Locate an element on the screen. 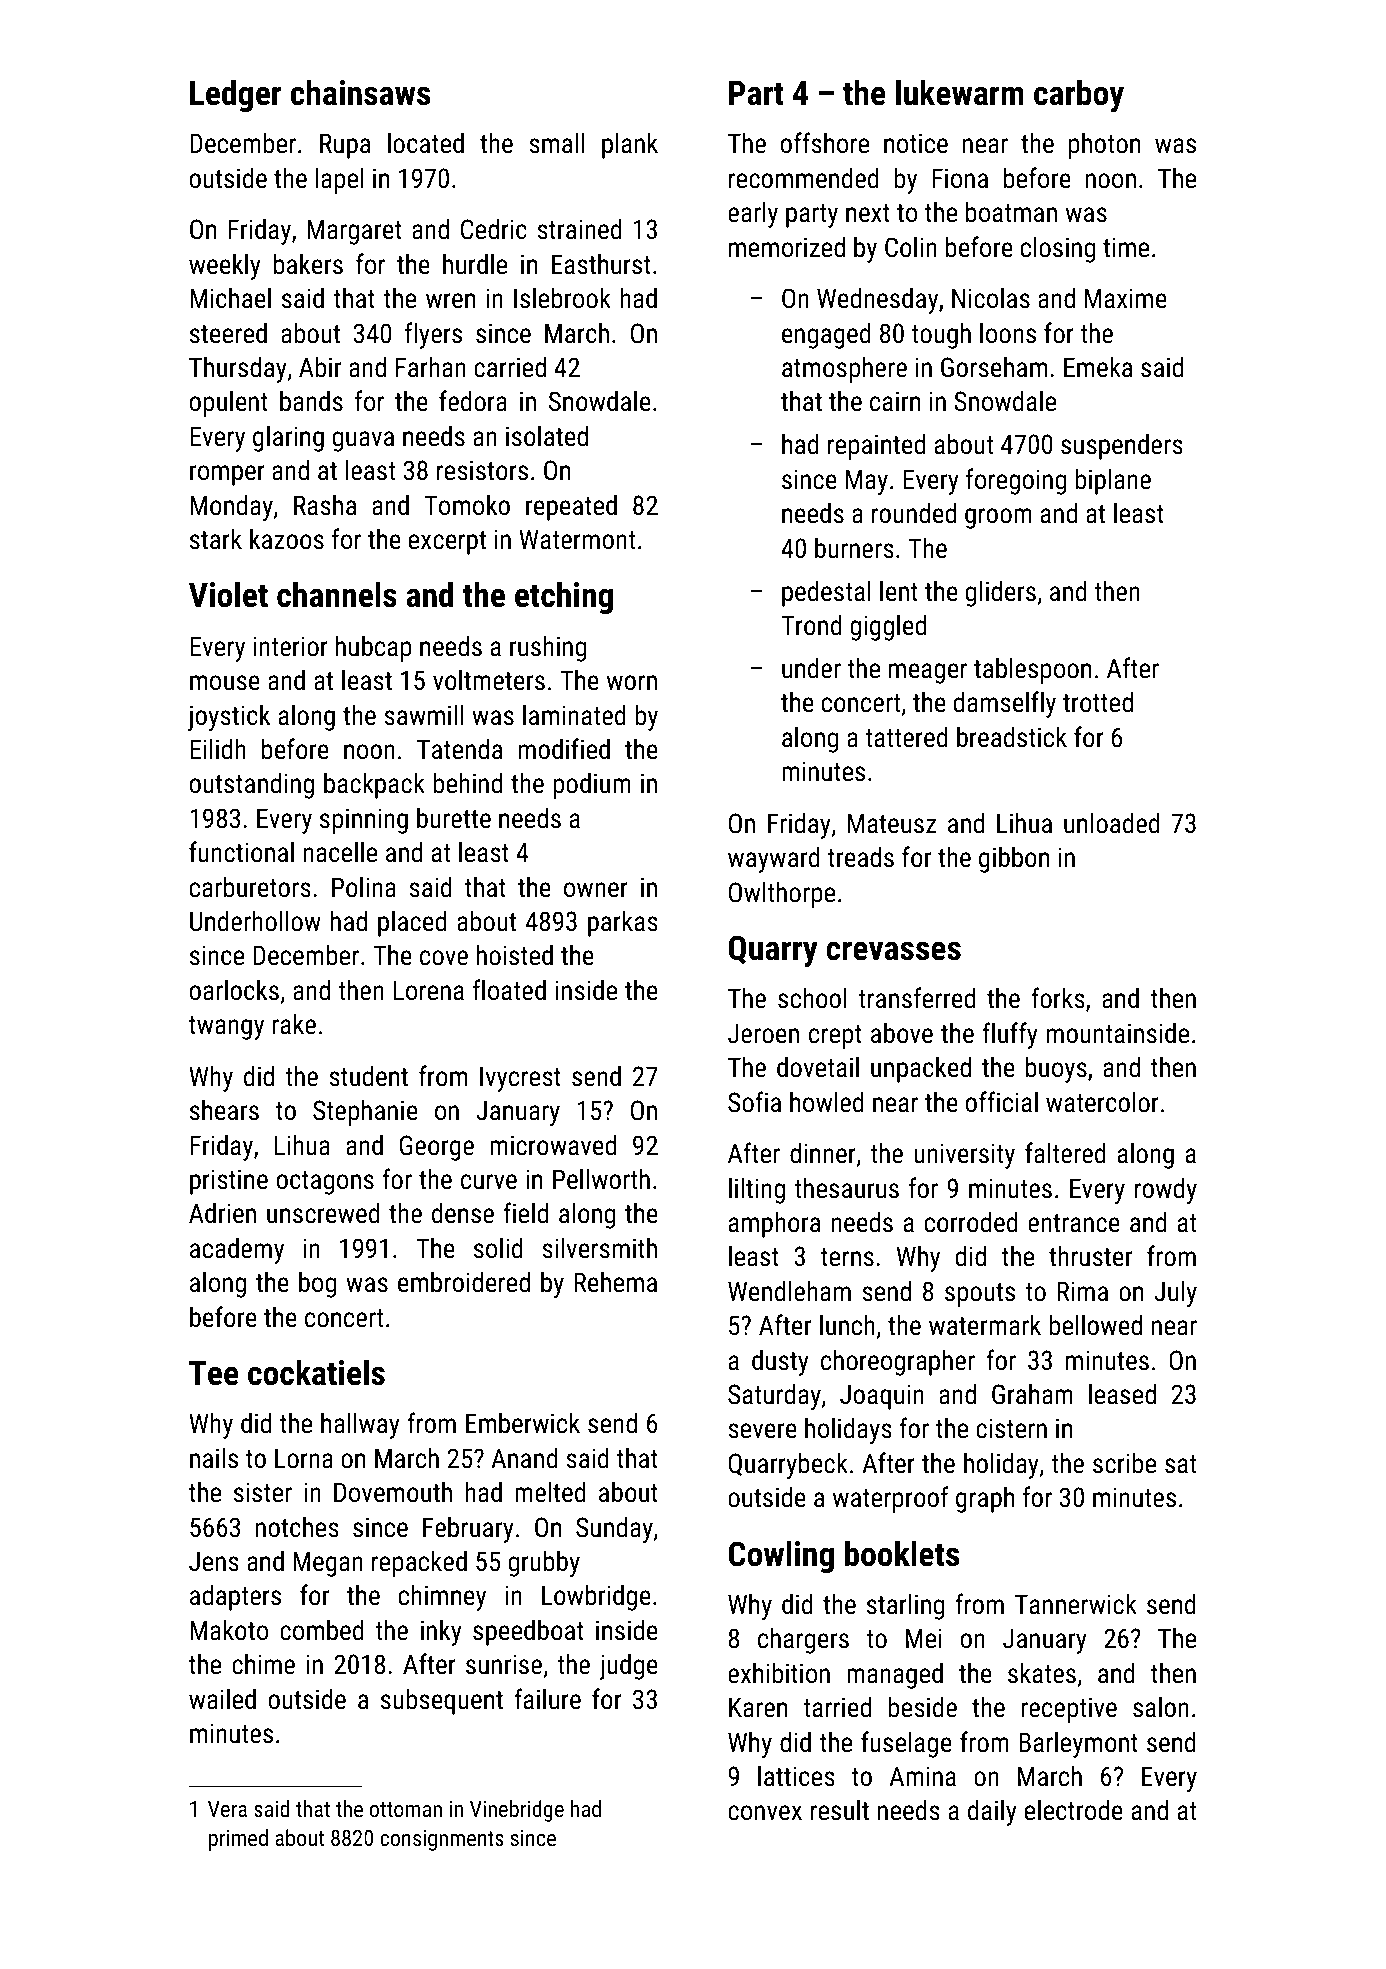 Image resolution: width=1386 pixels, height=1969 pixels. suspenders is located at coordinates (1122, 446).
